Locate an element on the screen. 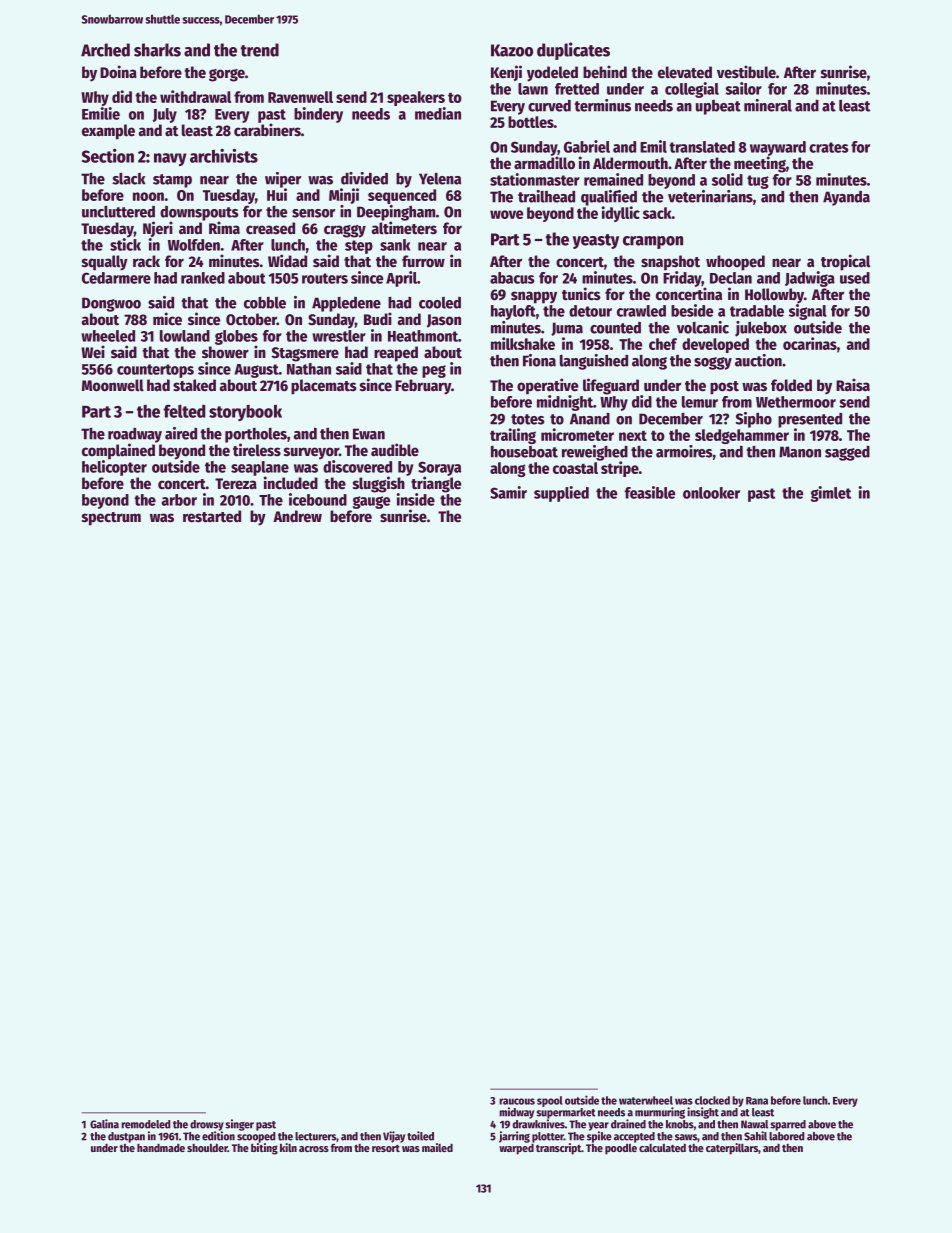 This screenshot has width=952, height=1233. vestibule is located at coordinates (746, 72).
